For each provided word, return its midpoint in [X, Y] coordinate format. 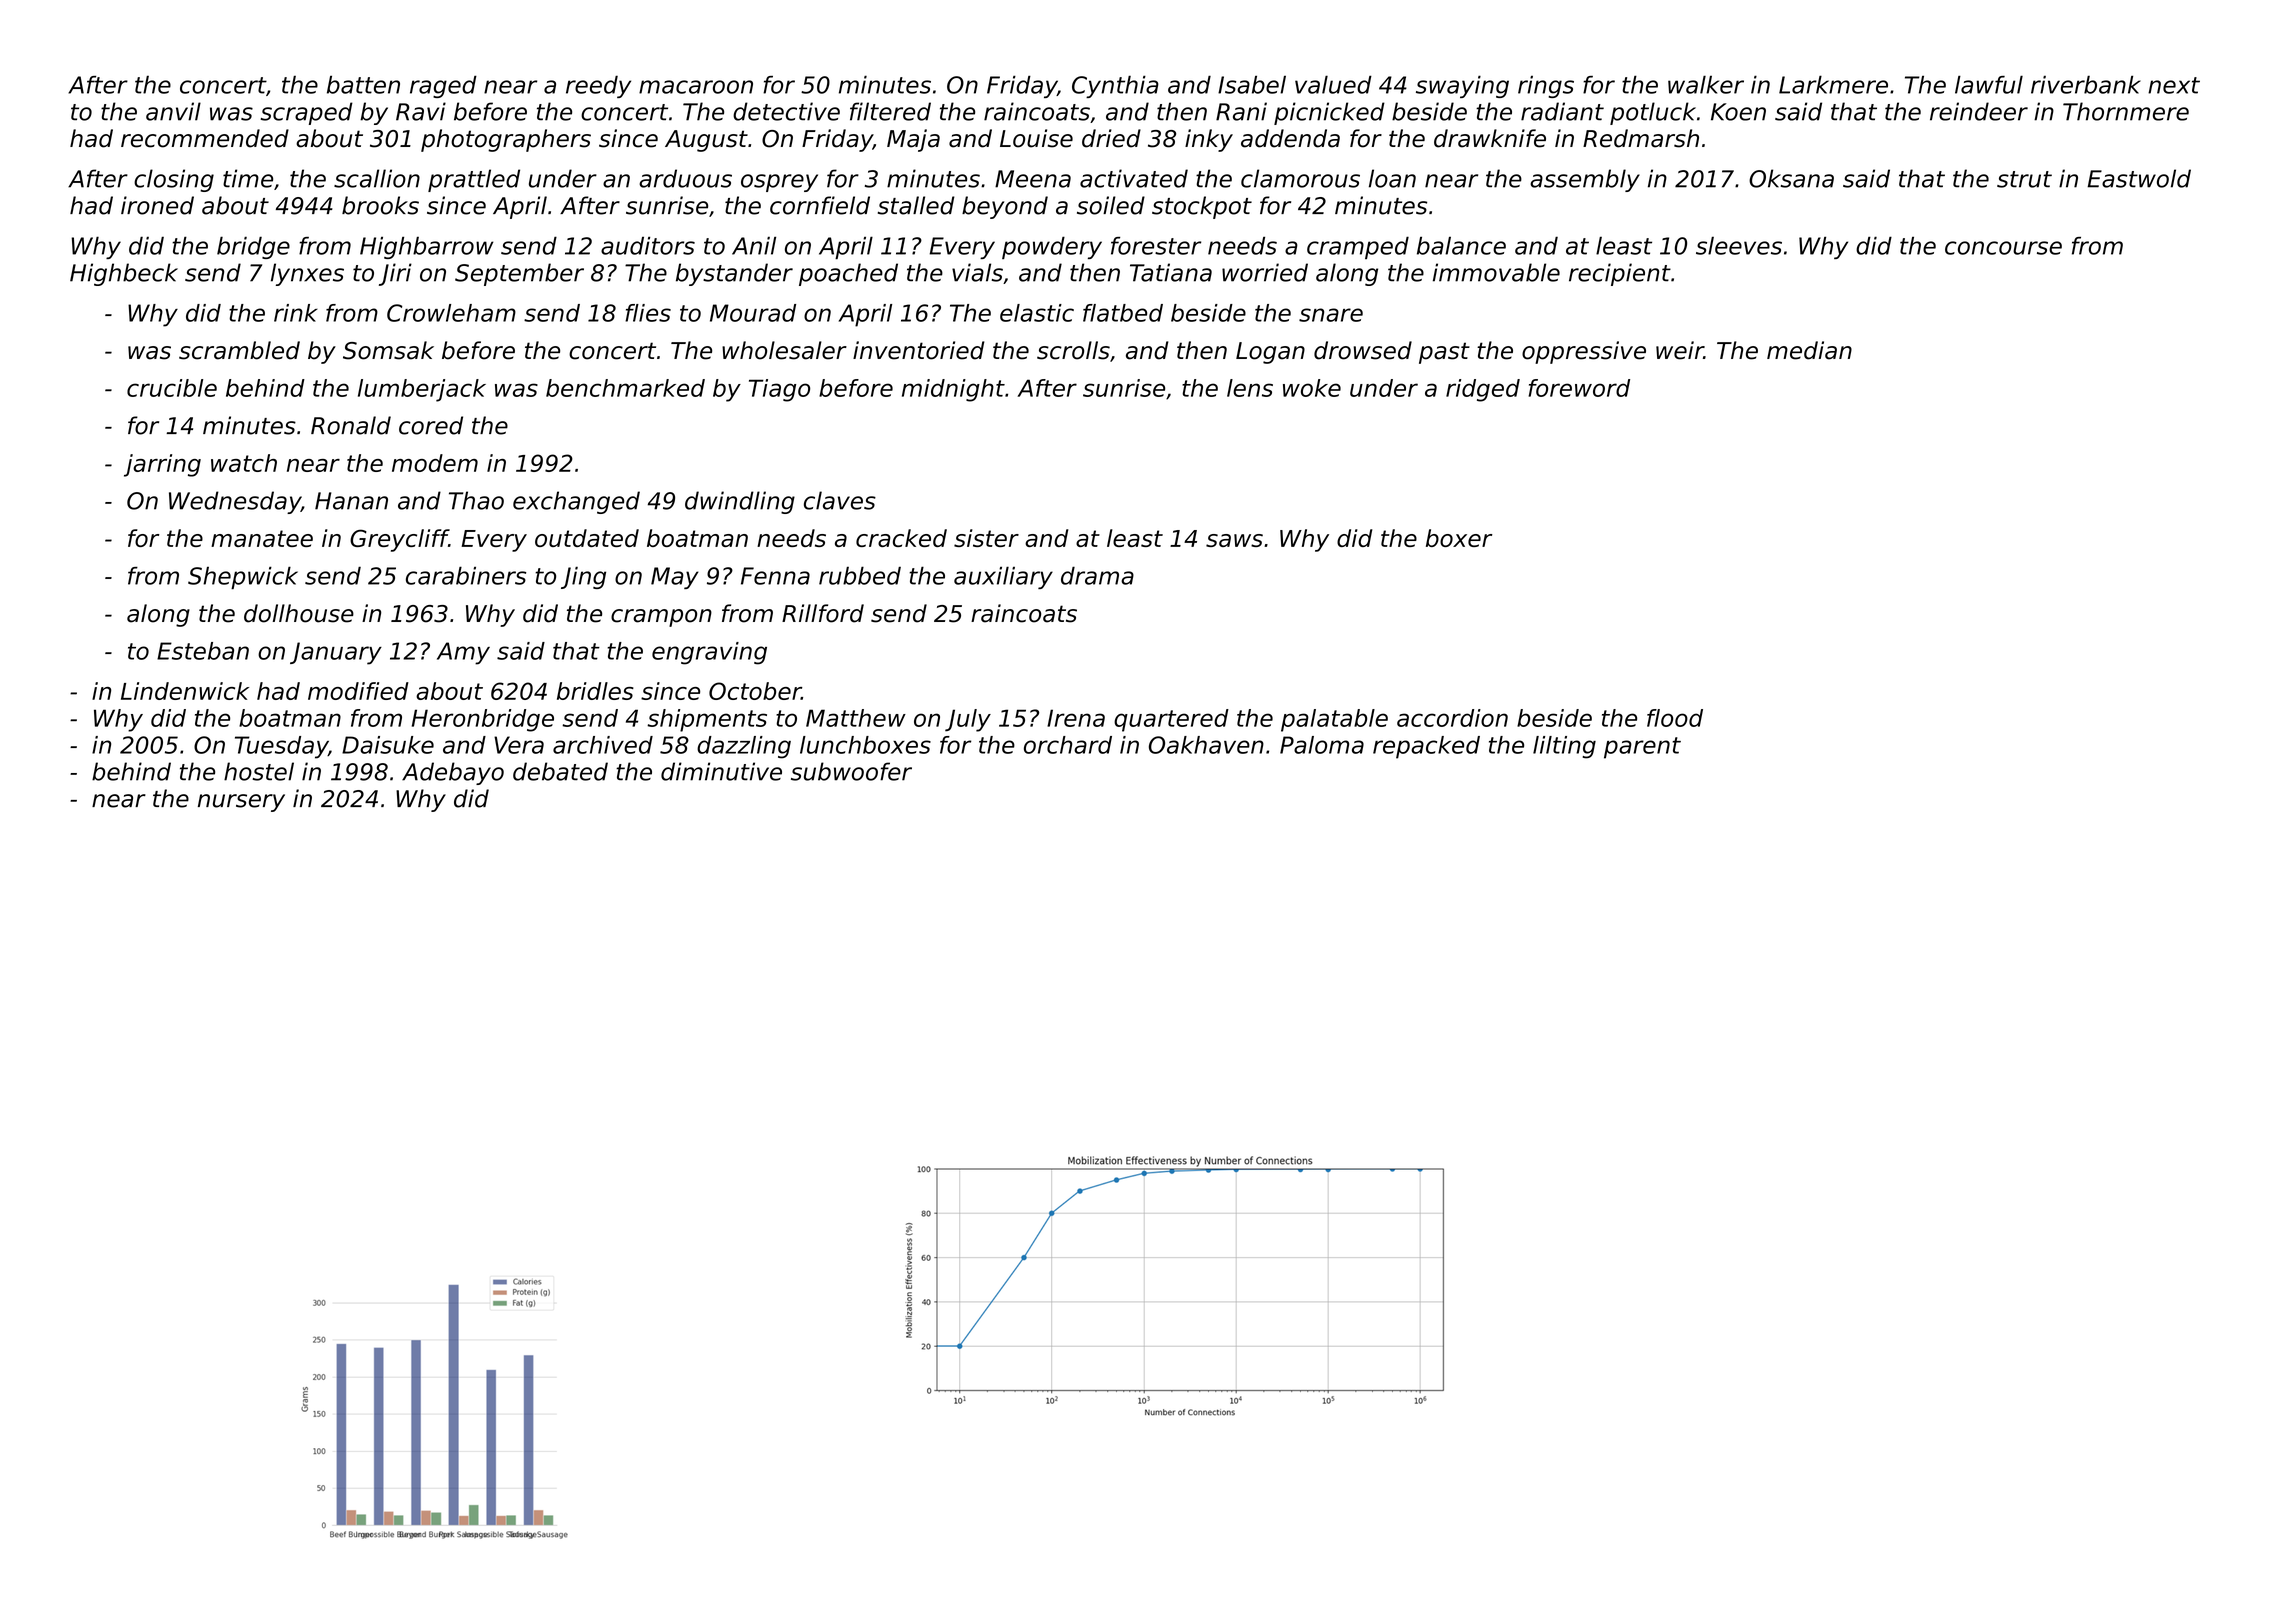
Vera [519, 745]
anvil [173, 111]
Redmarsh [1641, 138]
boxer [1459, 538]
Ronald [351, 425]
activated [1134, 178]
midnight [953, 390]
